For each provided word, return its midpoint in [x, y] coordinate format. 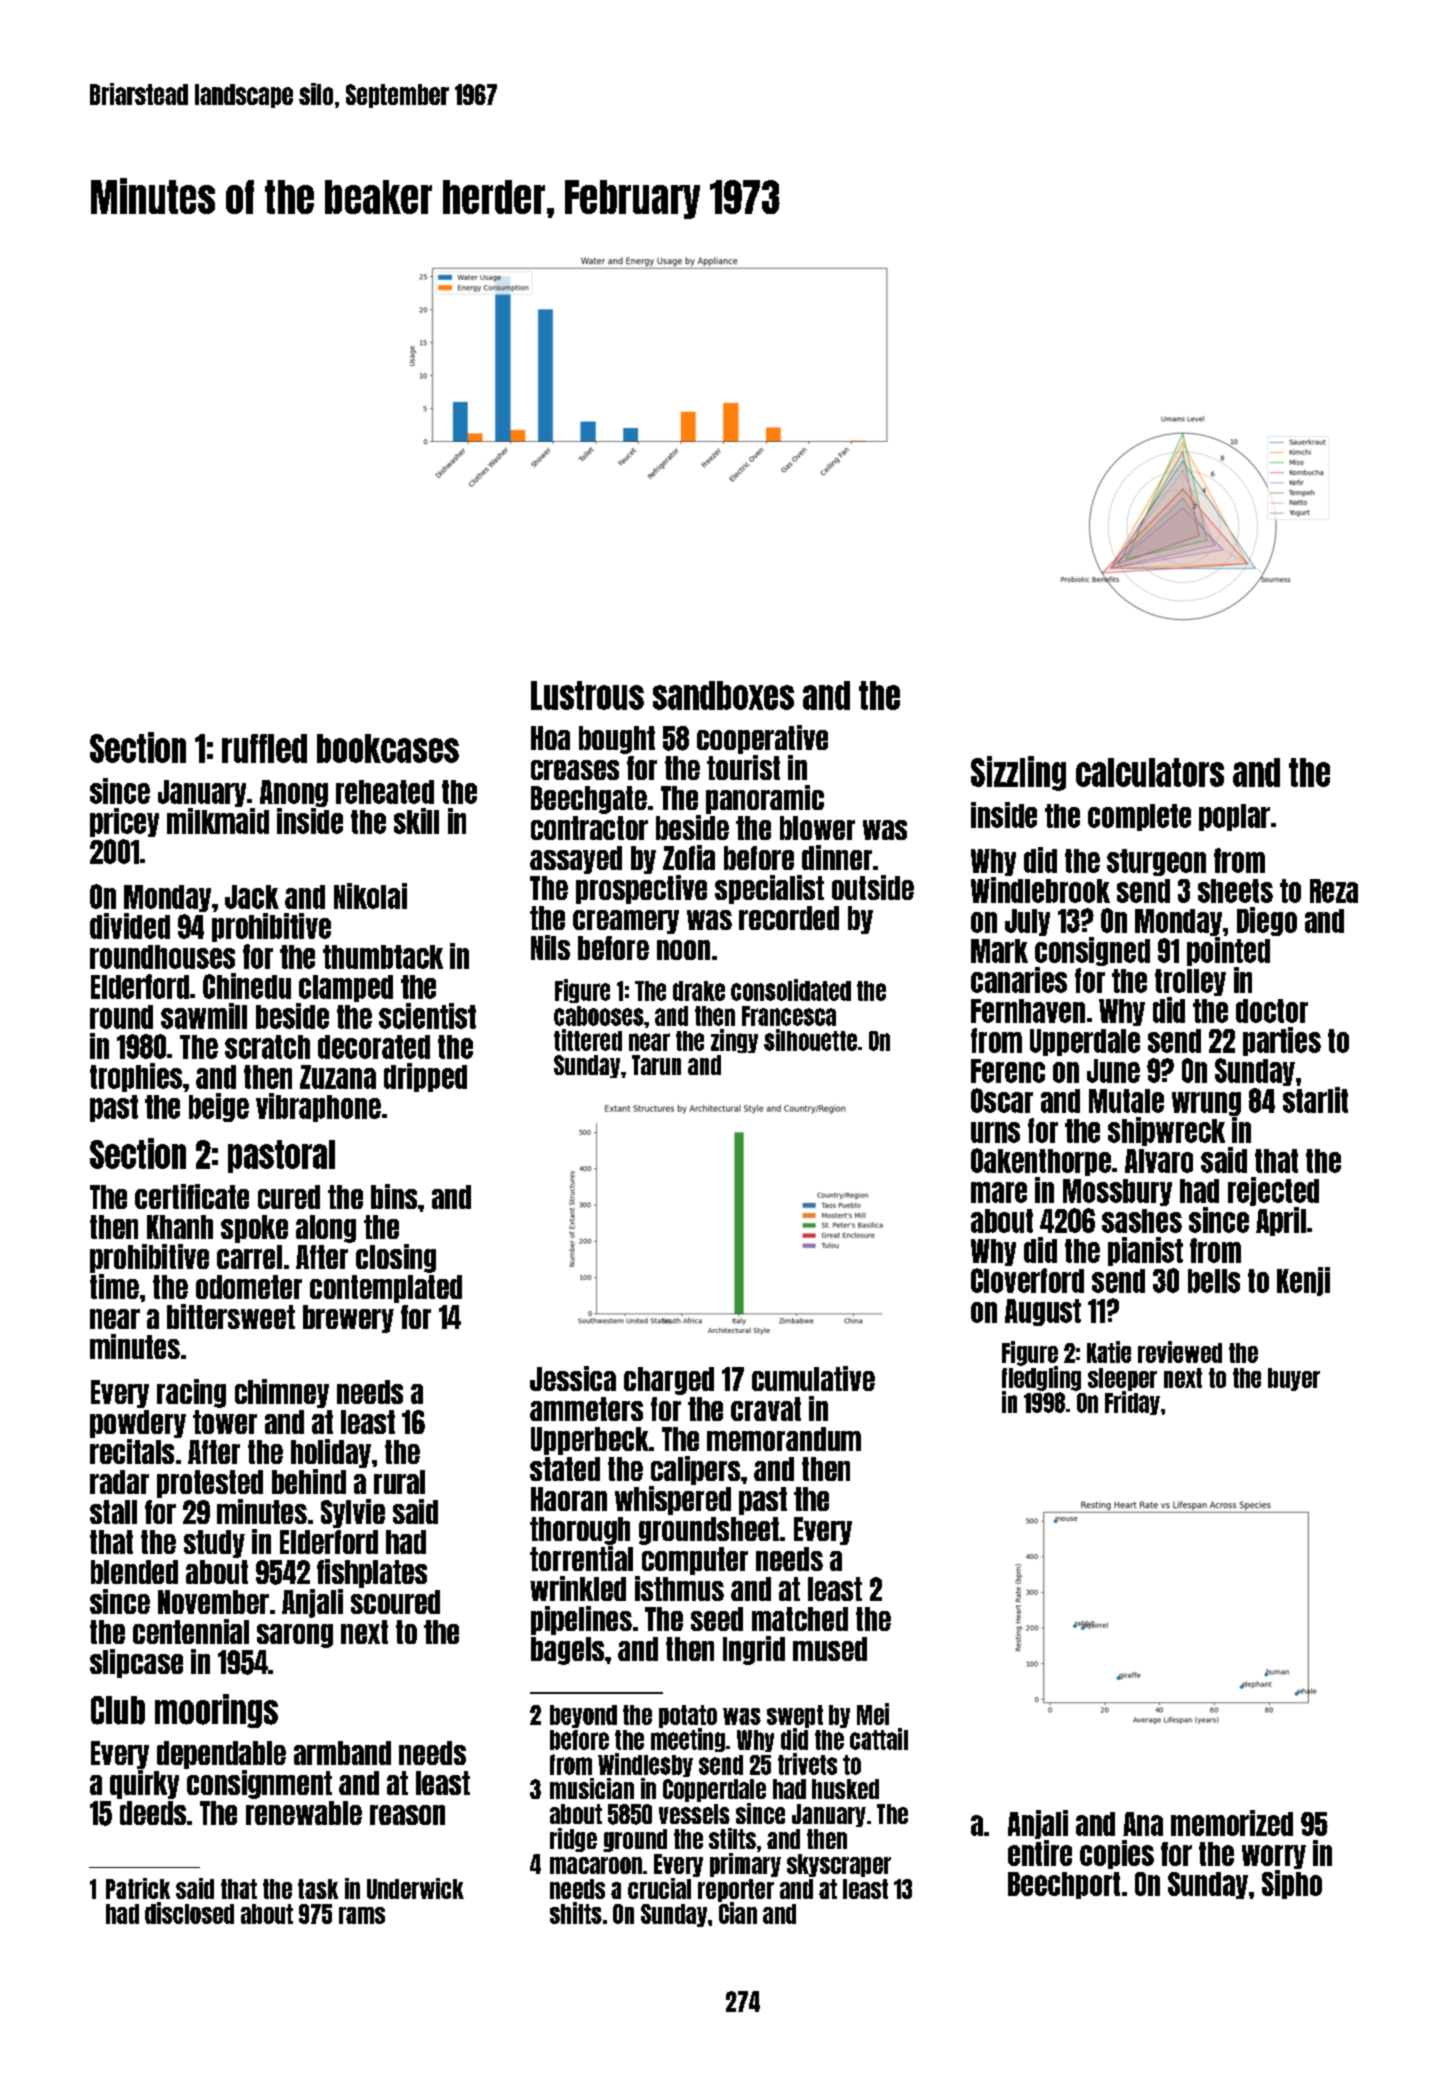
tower [225, 1422]
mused [830, 1649]
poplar [1234, 817]
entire [1040, 1853]
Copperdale [714, 1790]
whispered [673, 1500]
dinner [837, 857]
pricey [124, 822]
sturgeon [1156, 862]
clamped [346, 988]
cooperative [762, 739]
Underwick [415, 1888]
